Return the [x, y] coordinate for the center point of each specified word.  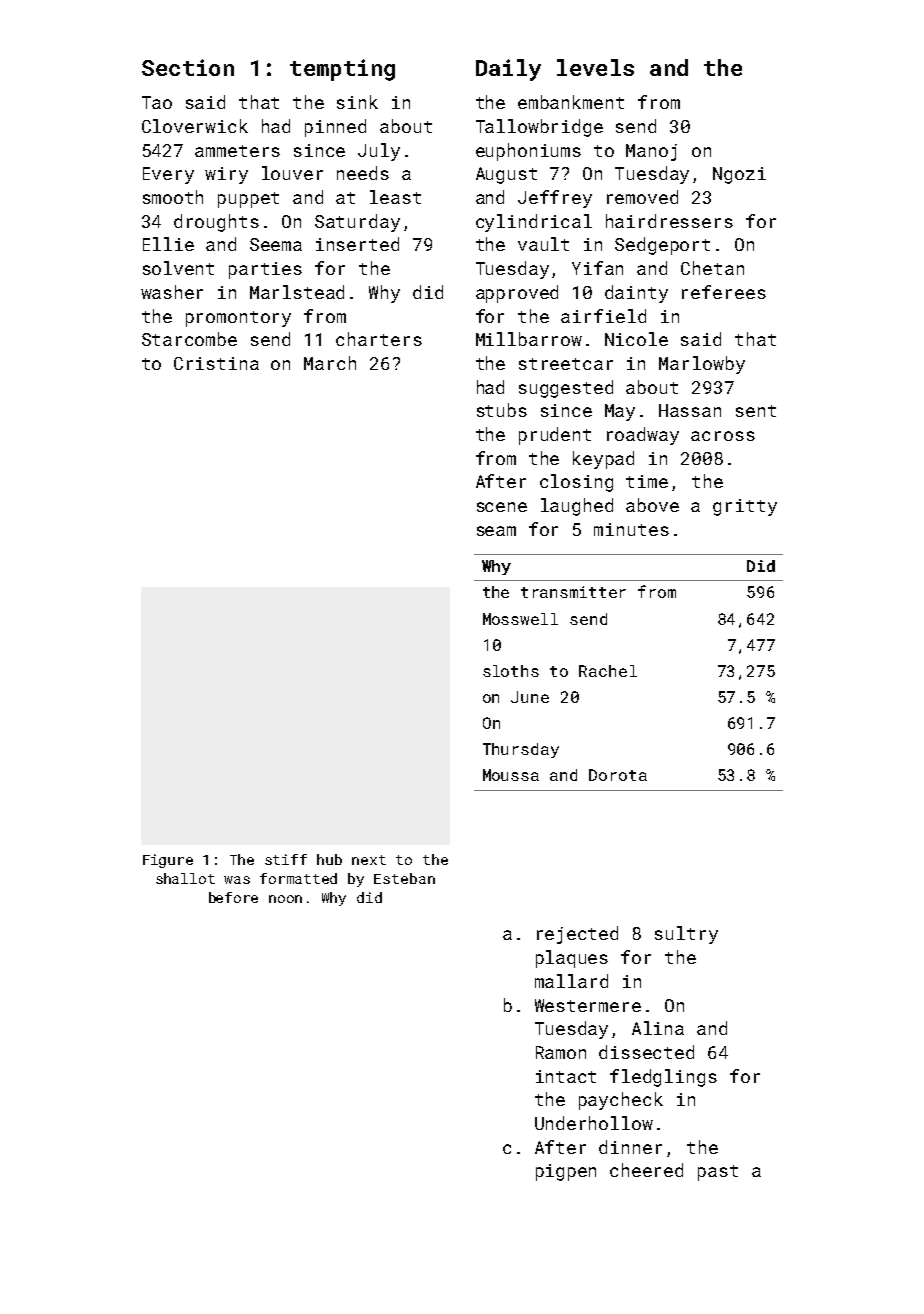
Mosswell [520, 619]
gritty [745, 507]
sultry [686, 935]
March [330, 363]
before [233, 897]
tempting [342, 70]
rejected [577, 935]
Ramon [561, 1052]
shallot [185, 878]
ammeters [237, 151]
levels [595, 67]
